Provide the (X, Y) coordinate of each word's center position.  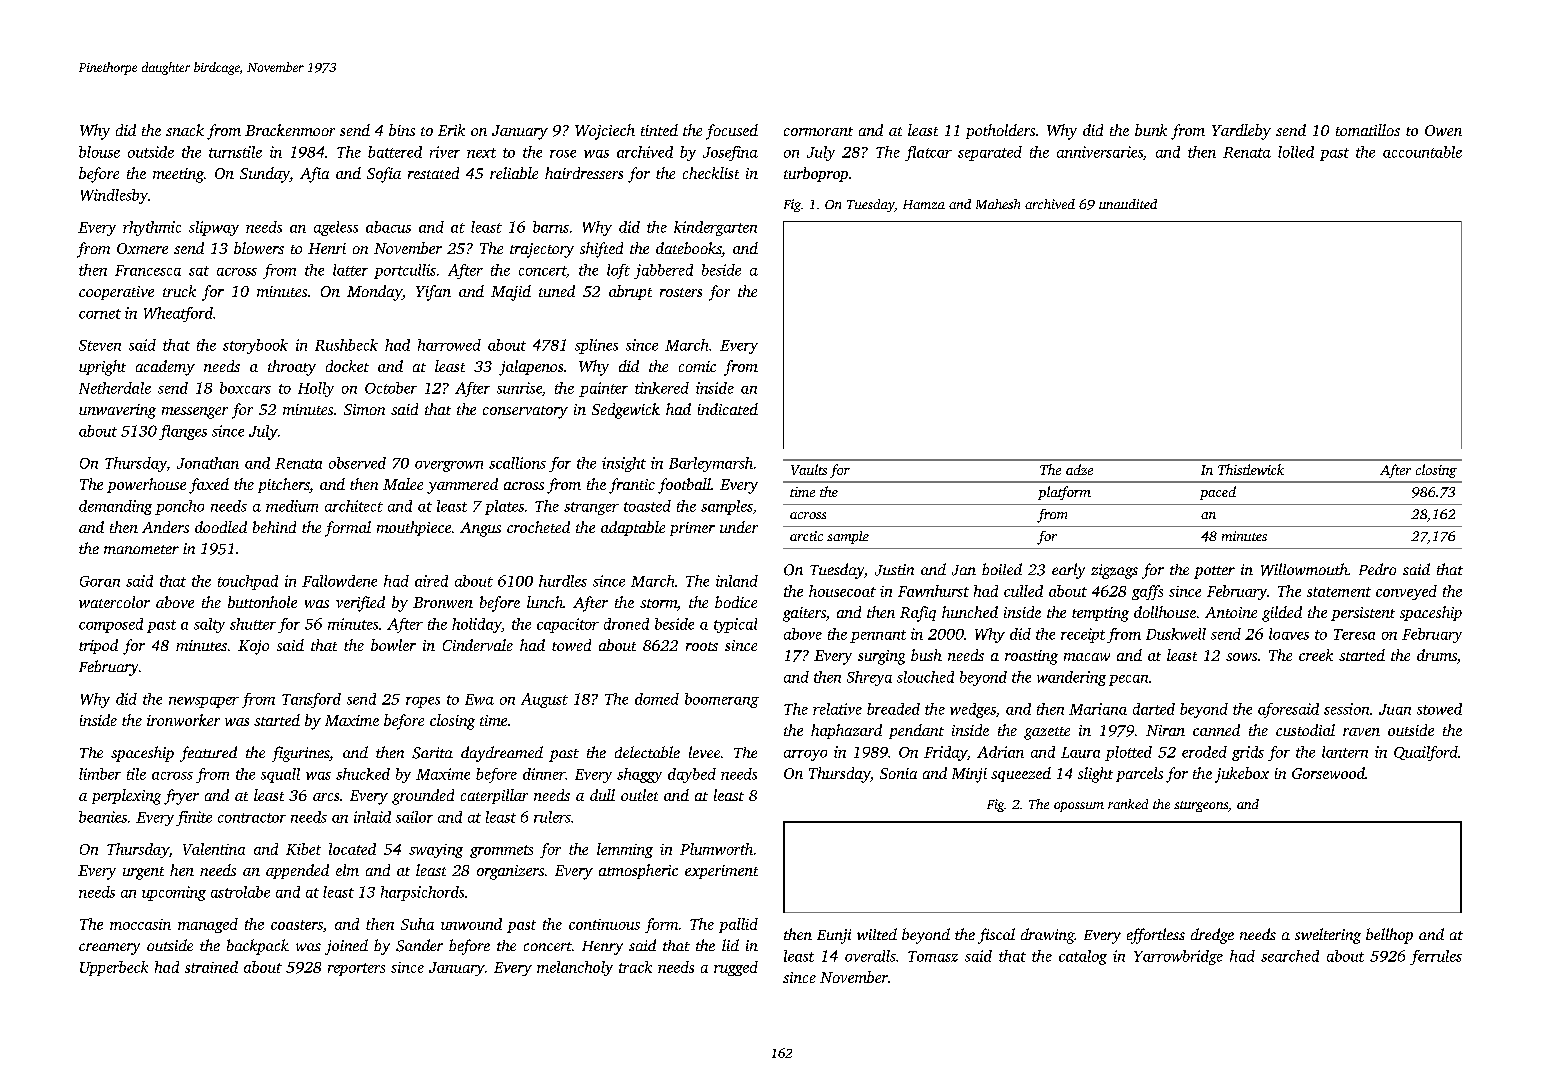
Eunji (834, 936)
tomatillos (1368, 130)
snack (185, 130)
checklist (711, 173)
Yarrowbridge (1178, 957)
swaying (436, 851)
